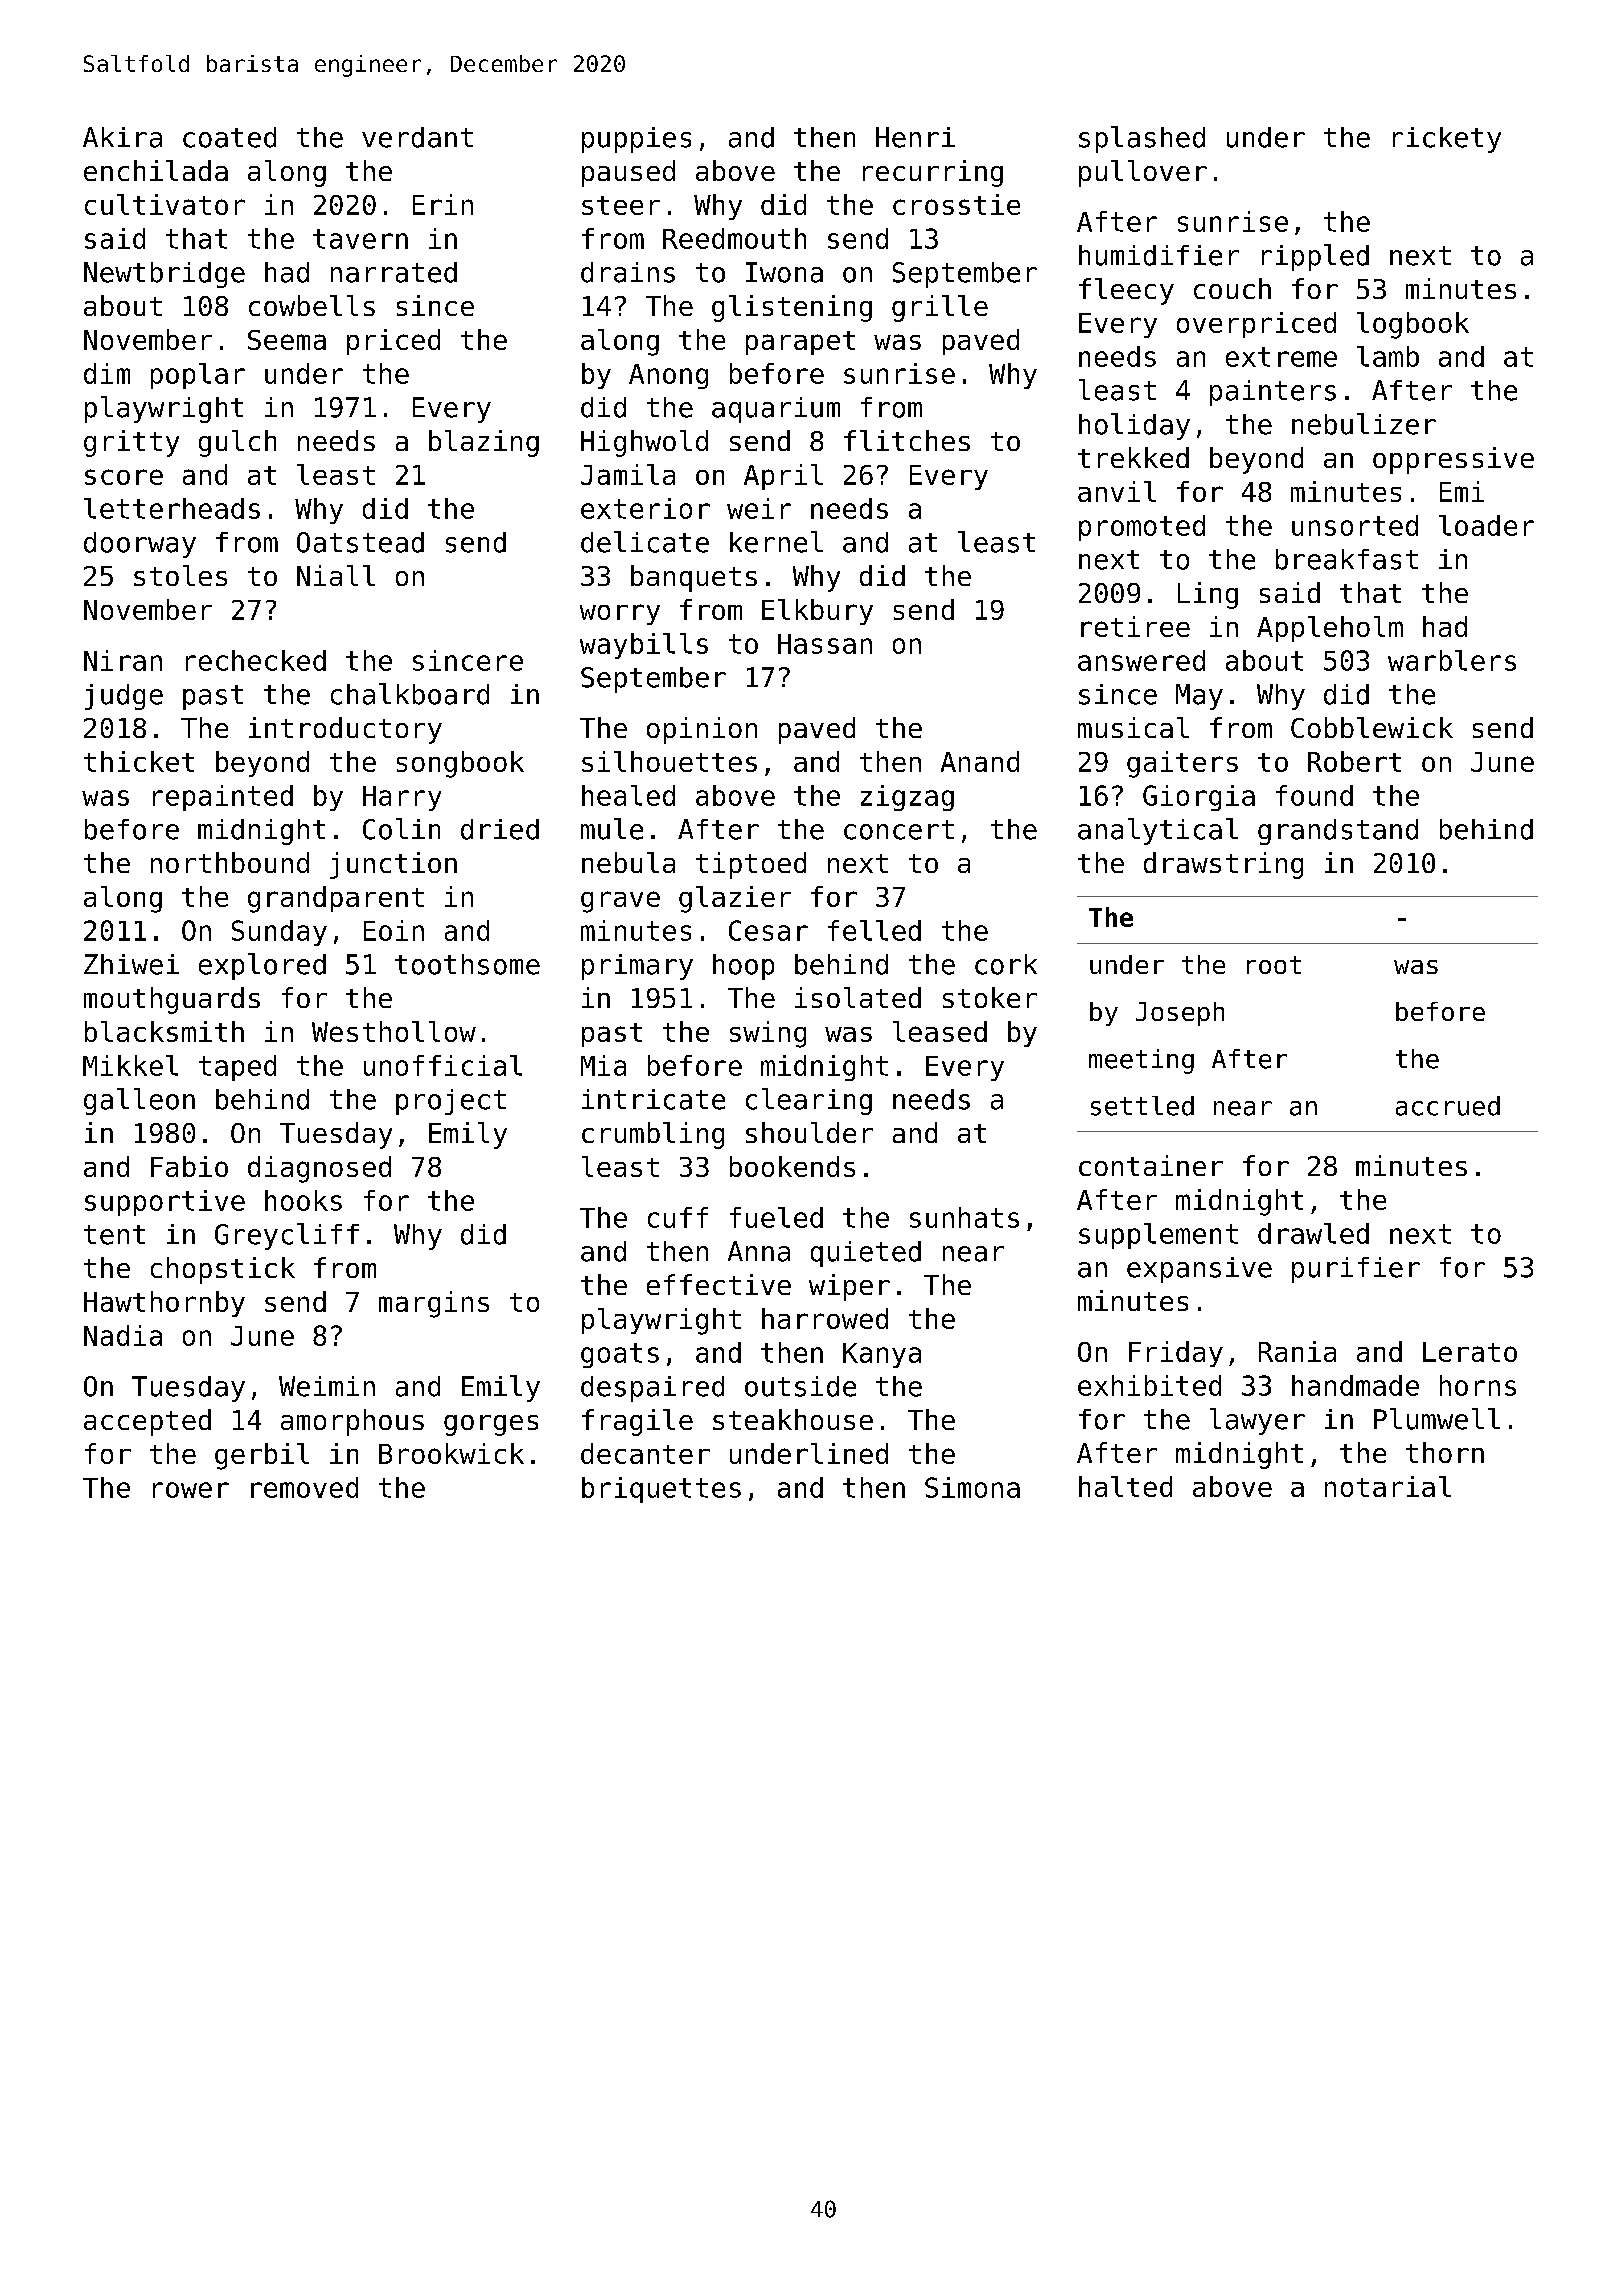 The height and width of the page is (2292, 1620). What do you see at coordinates (612, 829) in the page?
I see `mule` at bounding box center [612, 829].
